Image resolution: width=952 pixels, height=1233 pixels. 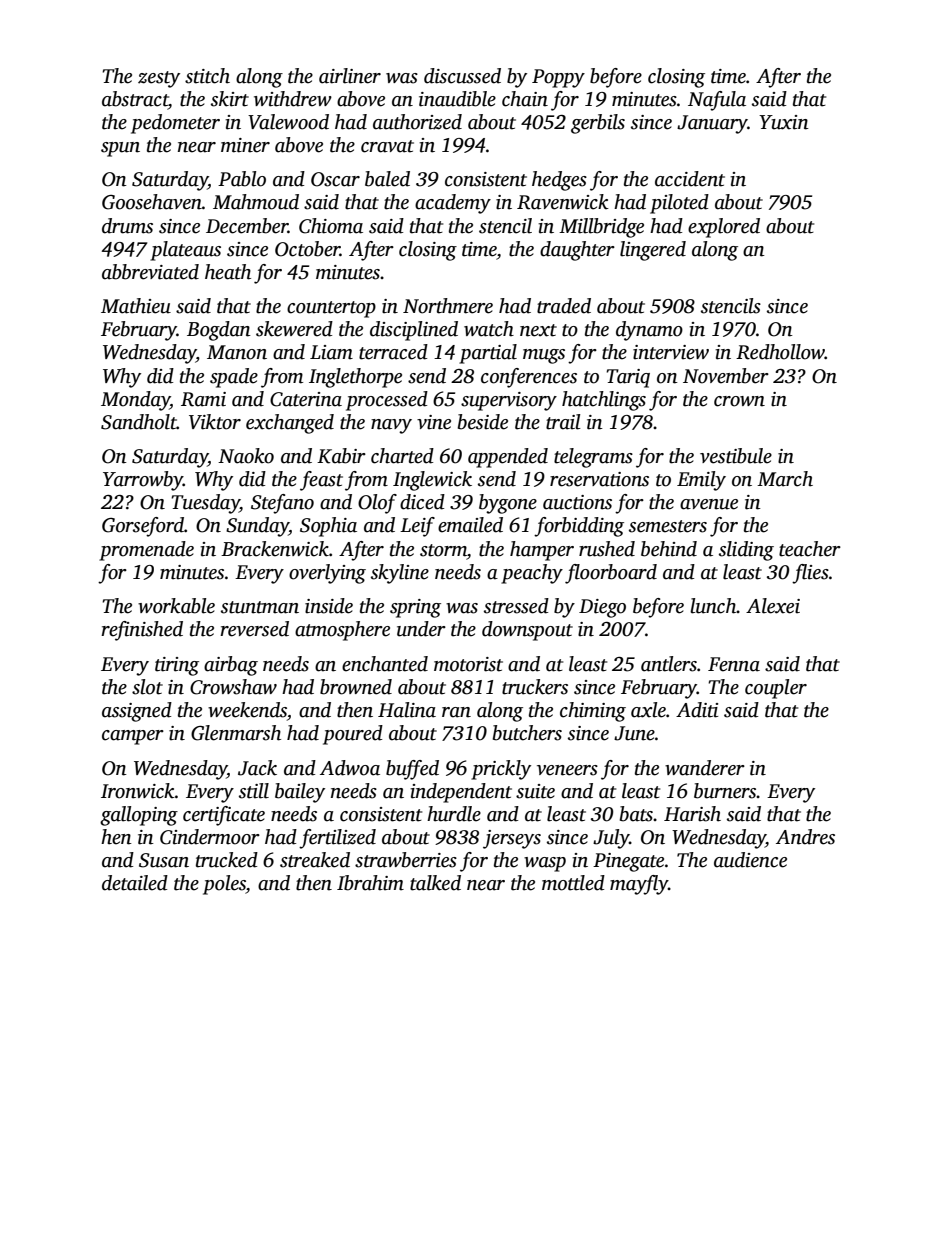 What do you see at coordinates (739, 401) in the screenshot?
I see `crown` at bounding box center [739, 401].
